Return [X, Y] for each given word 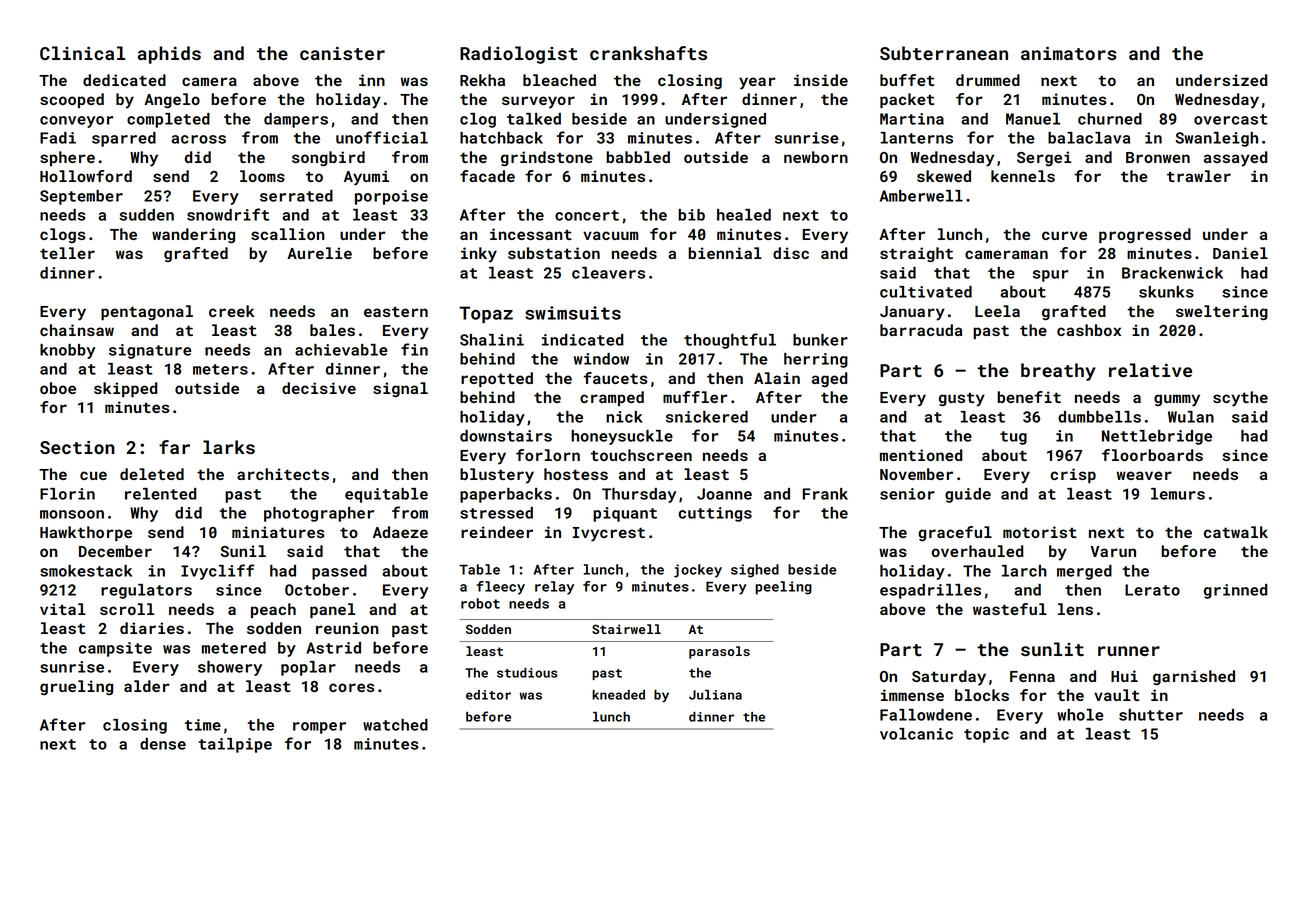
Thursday [639, 495]
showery [230, 668]
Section [77, 447]
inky [479, 255]
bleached [559, 80]
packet [907, 100]
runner [1129, 651]
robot [480, 603]
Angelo [172, 101]
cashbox [1089, 330]
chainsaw [77, 330]
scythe [1240, 399]
